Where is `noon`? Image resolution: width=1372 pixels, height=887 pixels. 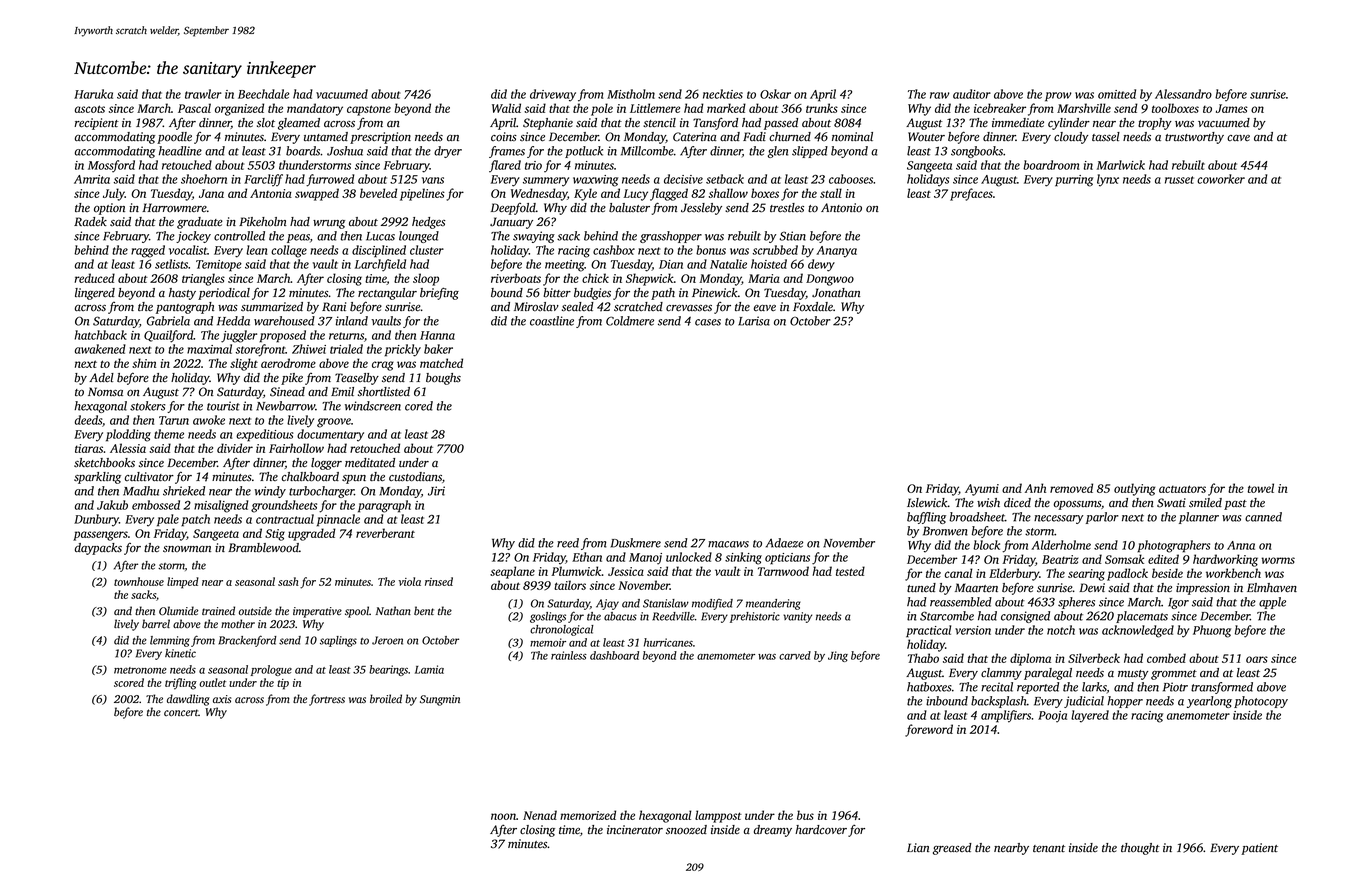
noon is located at coordinates (503, 816).
